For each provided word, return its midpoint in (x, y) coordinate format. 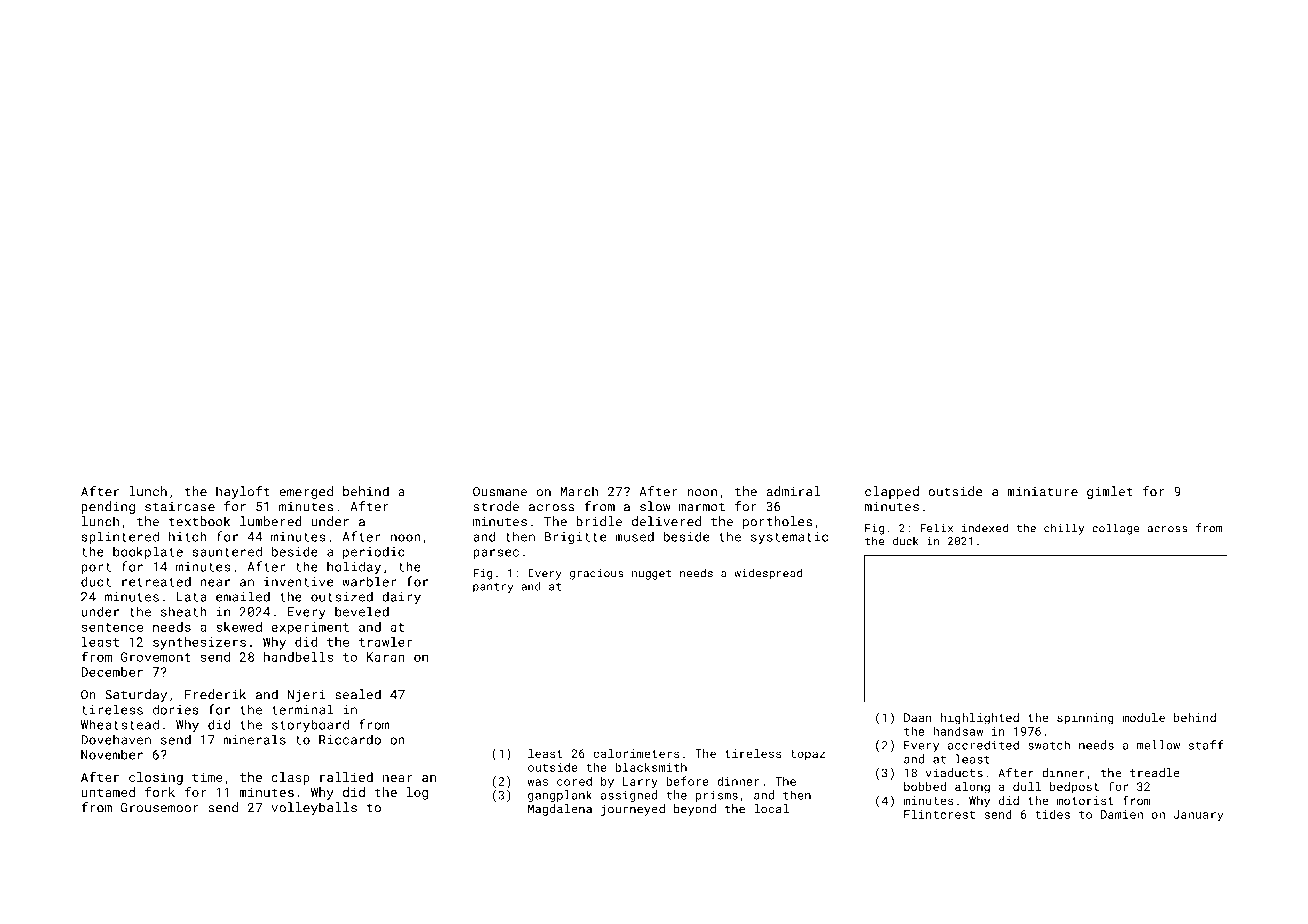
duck (906, 541)
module (1143, 717)
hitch (188, 536)
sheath (184, 612)
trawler (386, 642)
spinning (1085, 719)
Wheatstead (120, 724)
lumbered (271, 521)
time (207, 777)
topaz (807, 755)
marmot (702, 507)
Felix (936, 528)
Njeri (306, 696)
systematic (789, 538)
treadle (1155, 773)
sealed (358, 694)
